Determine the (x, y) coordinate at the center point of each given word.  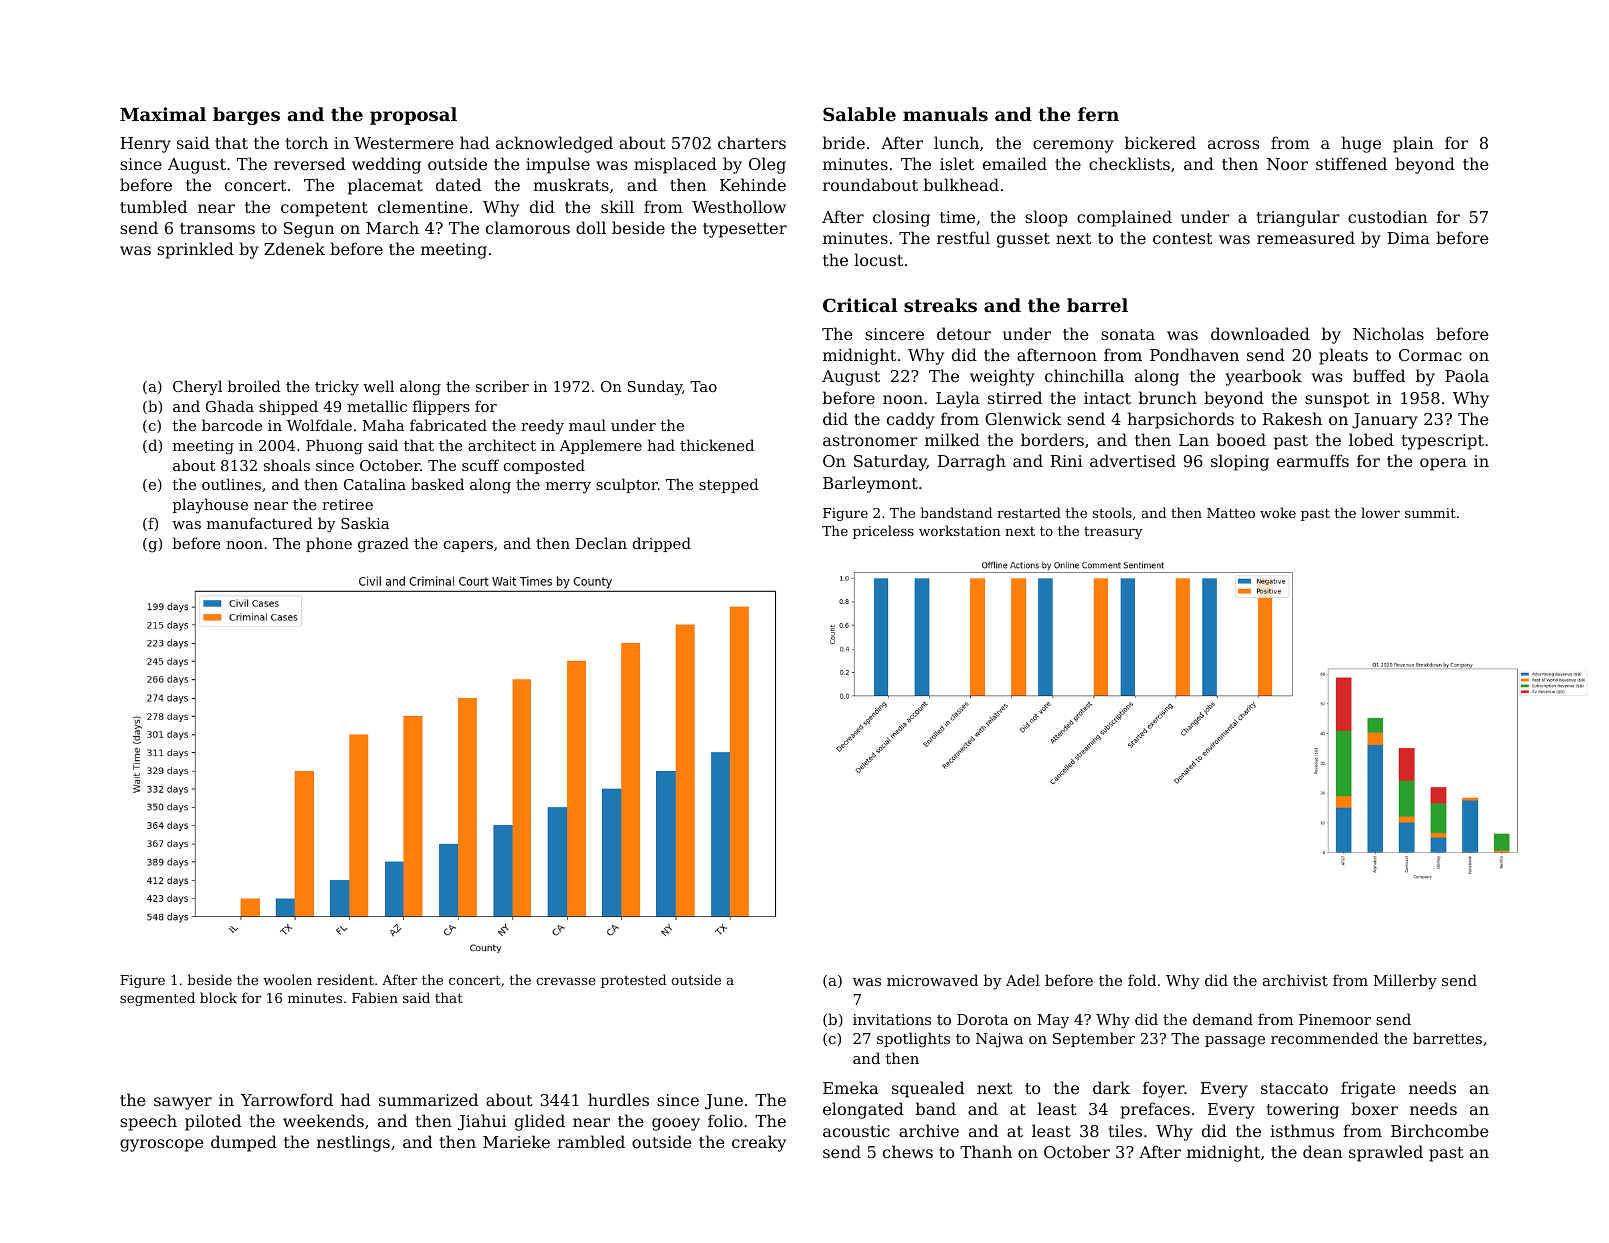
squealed (928, 1089)
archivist (1295, 980)
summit (1430, 513)
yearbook (1264, 377)
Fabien (375, 997)
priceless (883, 532)
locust (878, 259)
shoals (287, 465)
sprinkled (195, 250)
